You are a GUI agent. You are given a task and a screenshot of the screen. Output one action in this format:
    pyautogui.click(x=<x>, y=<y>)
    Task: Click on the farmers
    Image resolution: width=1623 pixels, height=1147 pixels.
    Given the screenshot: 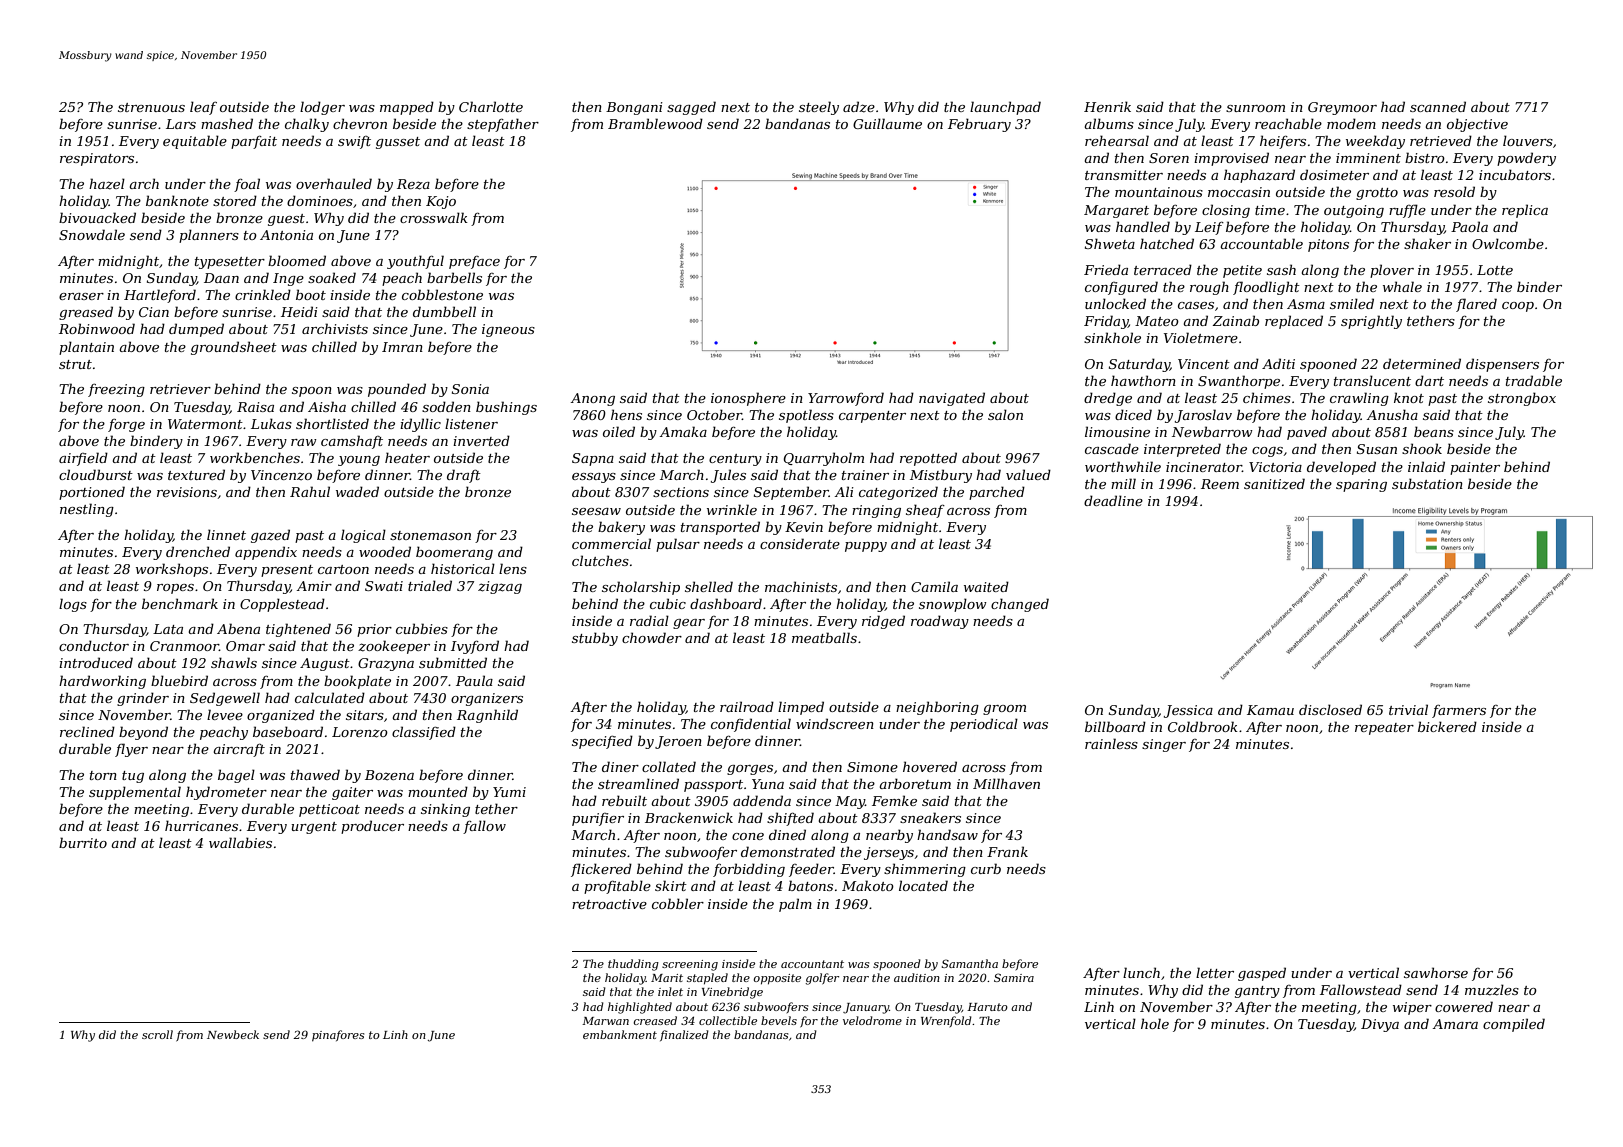 What is the action you would take?
    pyautogui.click(x=1459, y=711)
